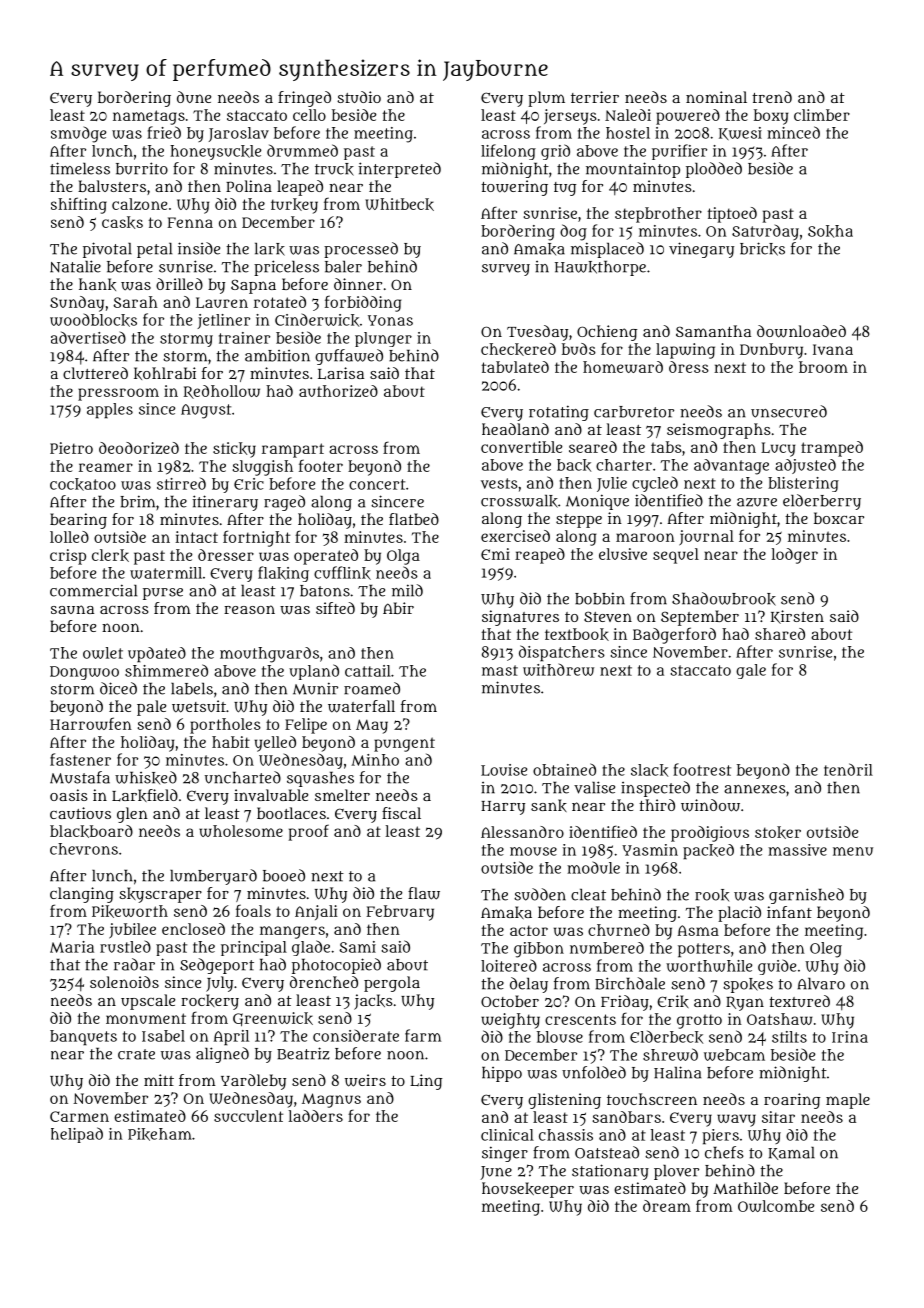  Describe the element at coordinates (500, 670) in the screenshot. I see `mast` at that location.
